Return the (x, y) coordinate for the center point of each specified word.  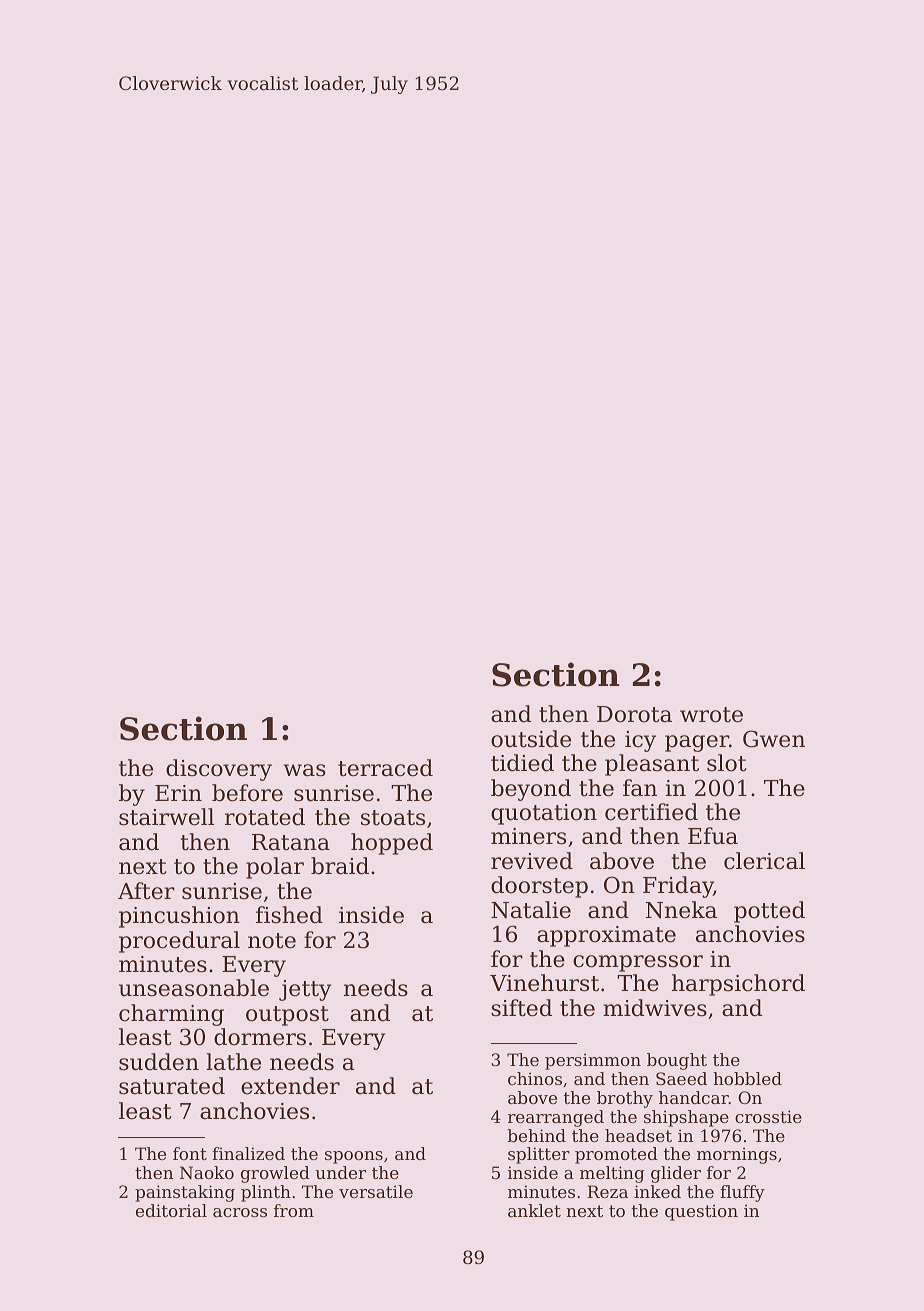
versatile (376, 1191)
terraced (385, 768)
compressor (638, 963)
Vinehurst (544, 983)
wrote (711, 715)
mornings (737, 1155)
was (304, 770)
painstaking (185, 1193)
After (146, 891)
